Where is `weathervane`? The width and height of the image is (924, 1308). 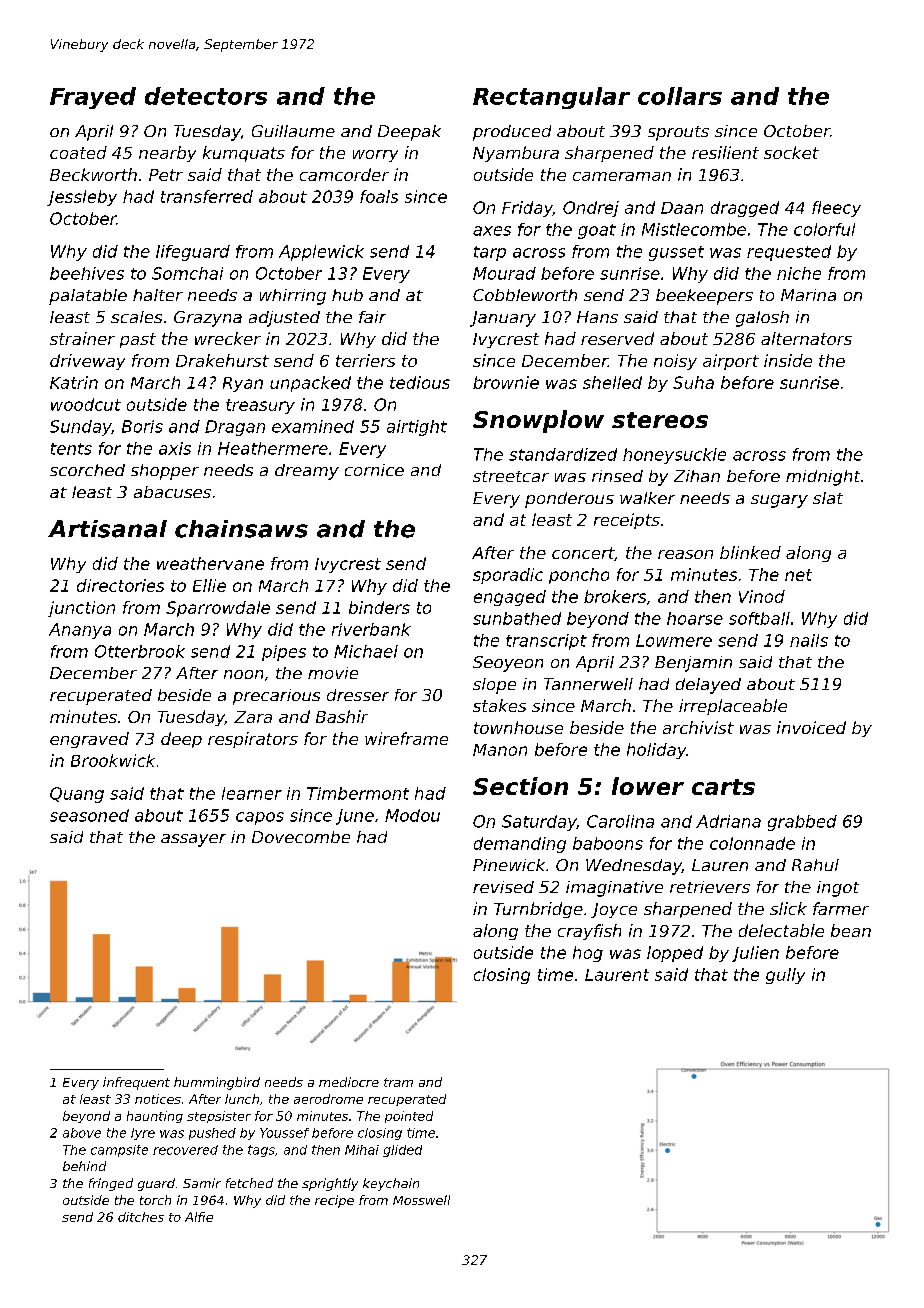 weathervane is located at coordinates (210, 563).
